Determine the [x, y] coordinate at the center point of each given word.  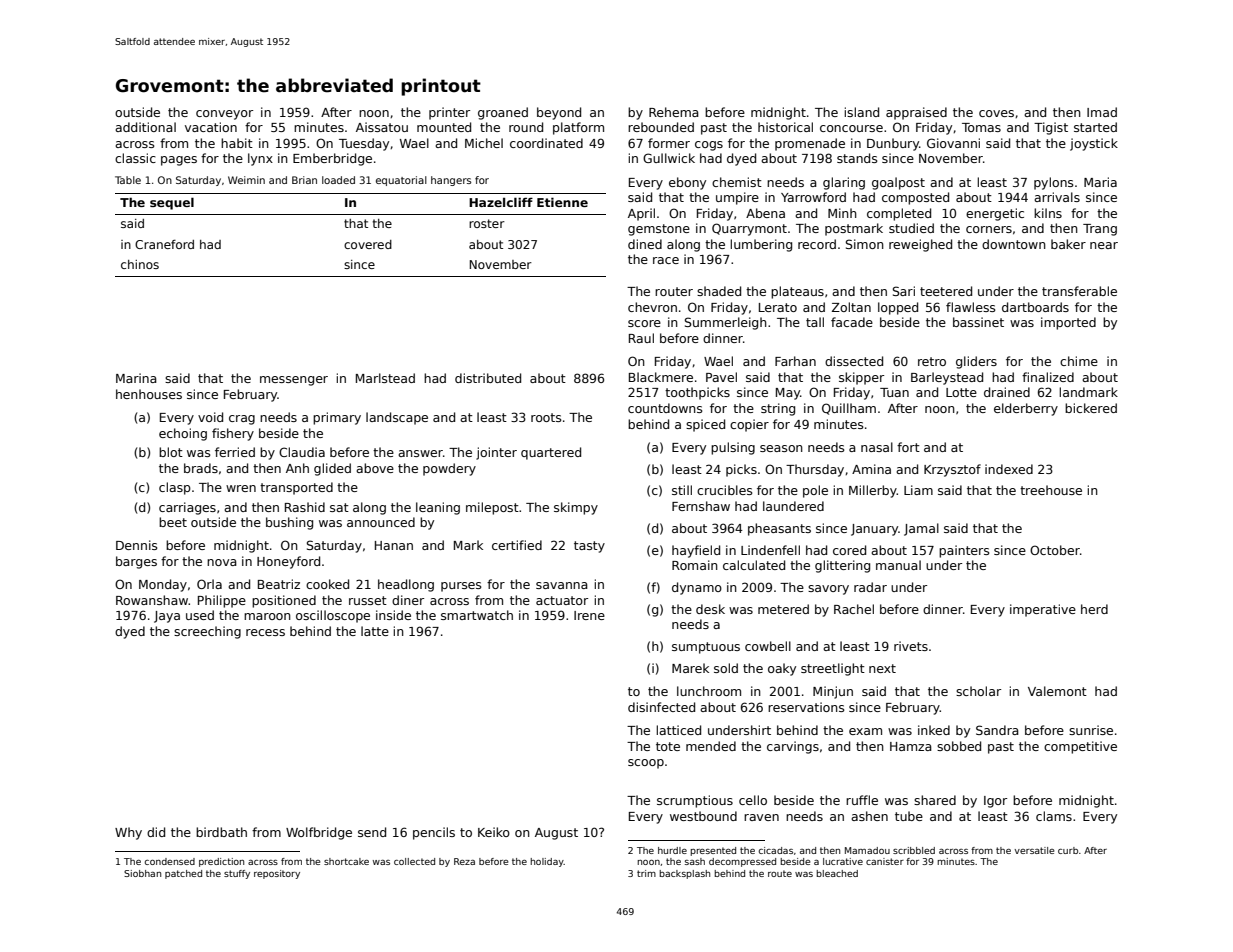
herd [1094, 609]
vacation [211, 127]
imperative [1043, 610]
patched [183, 874]
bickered [1091, 408]
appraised [916, 113]
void [210, 417]
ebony [687, 183]
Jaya [167, 617]
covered [368, 244]
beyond [559, 113]
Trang [1100, 230]
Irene [589, 615]
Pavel [721, 377]
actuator [562, 600]
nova [222, 562]
